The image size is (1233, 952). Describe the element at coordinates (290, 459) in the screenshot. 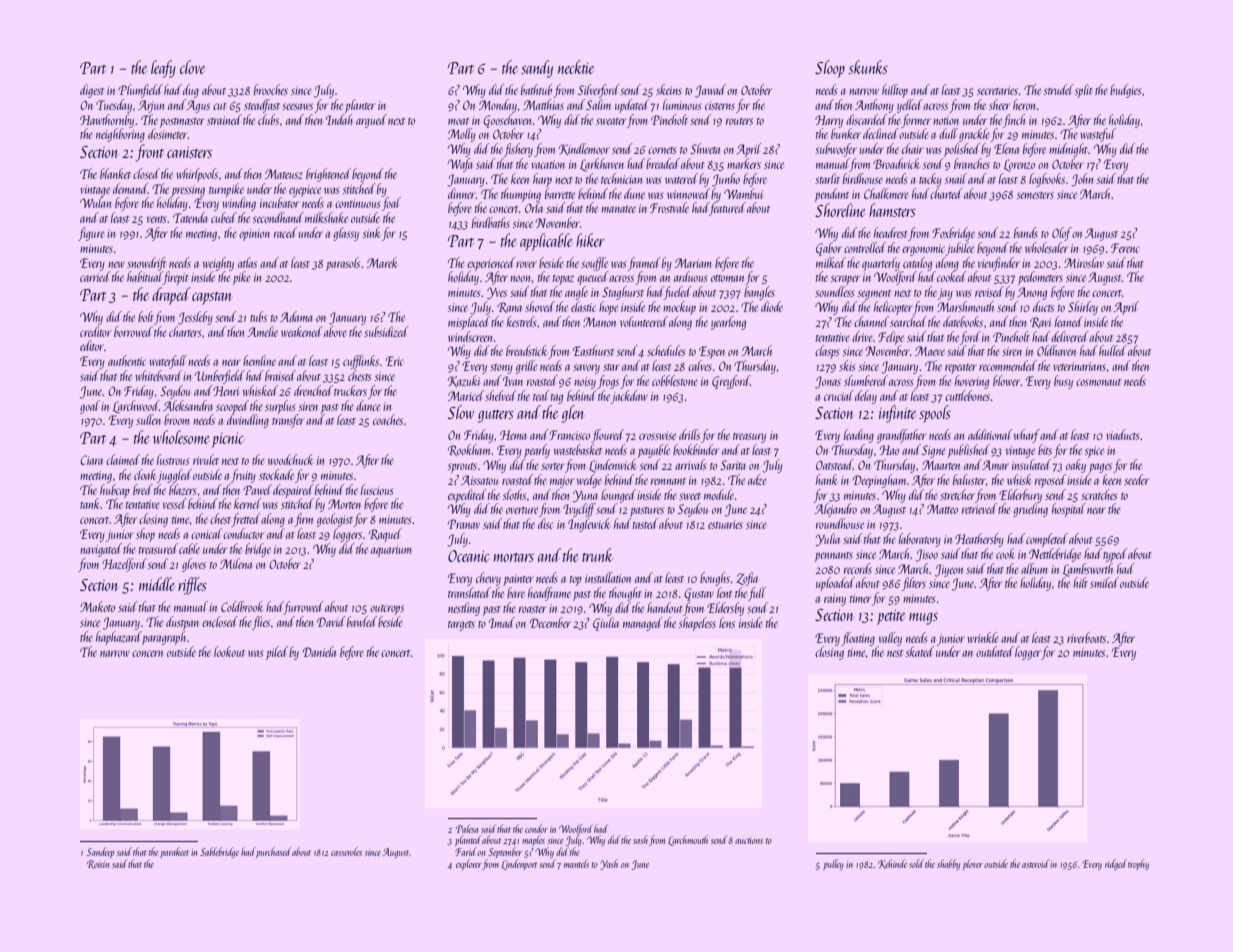

I see `woodchuck` at that location.
